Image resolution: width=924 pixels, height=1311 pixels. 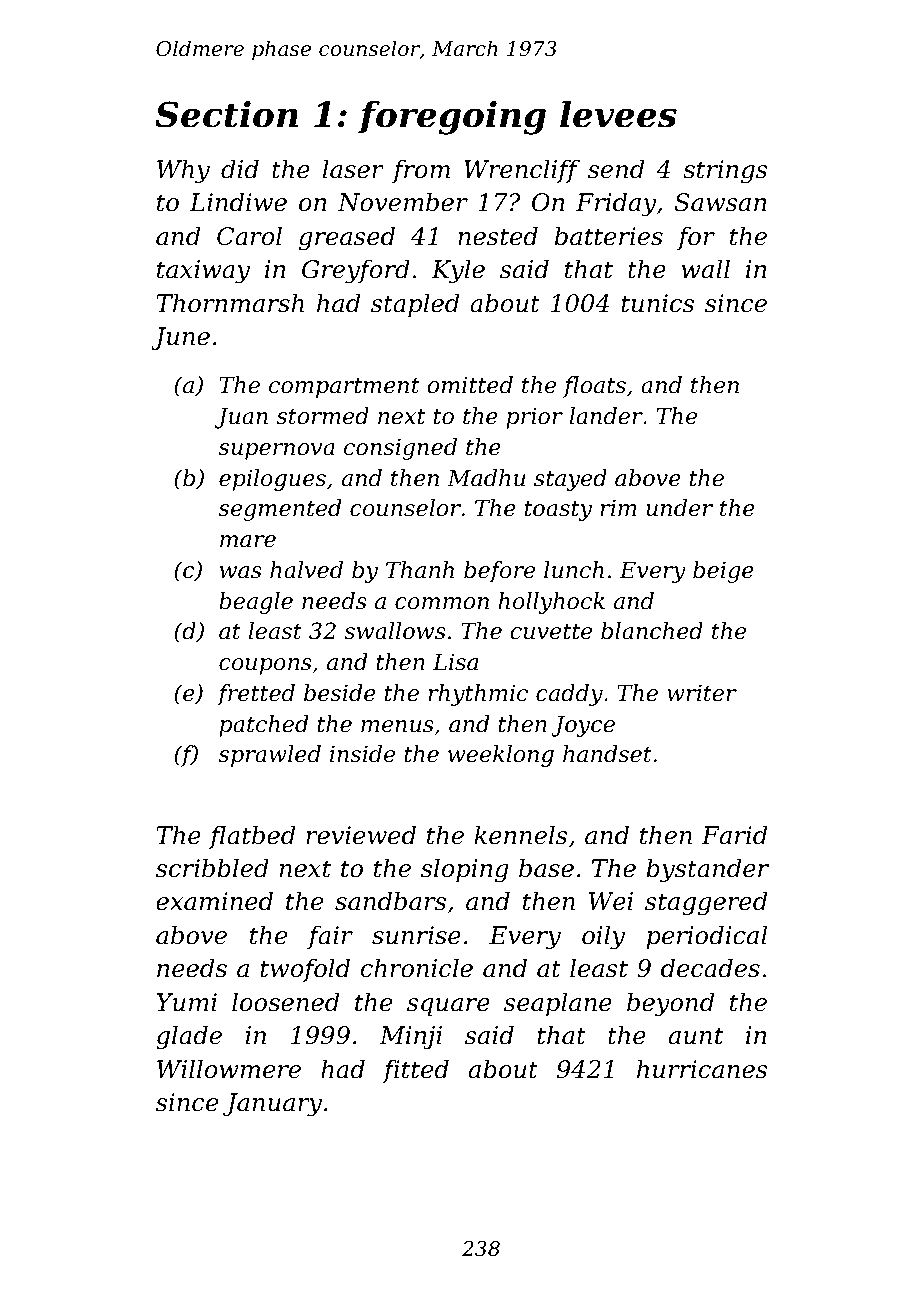 What do you see at coordinates (340, 693) in the document?
I see `beside` at bounding box center [340, 693].
